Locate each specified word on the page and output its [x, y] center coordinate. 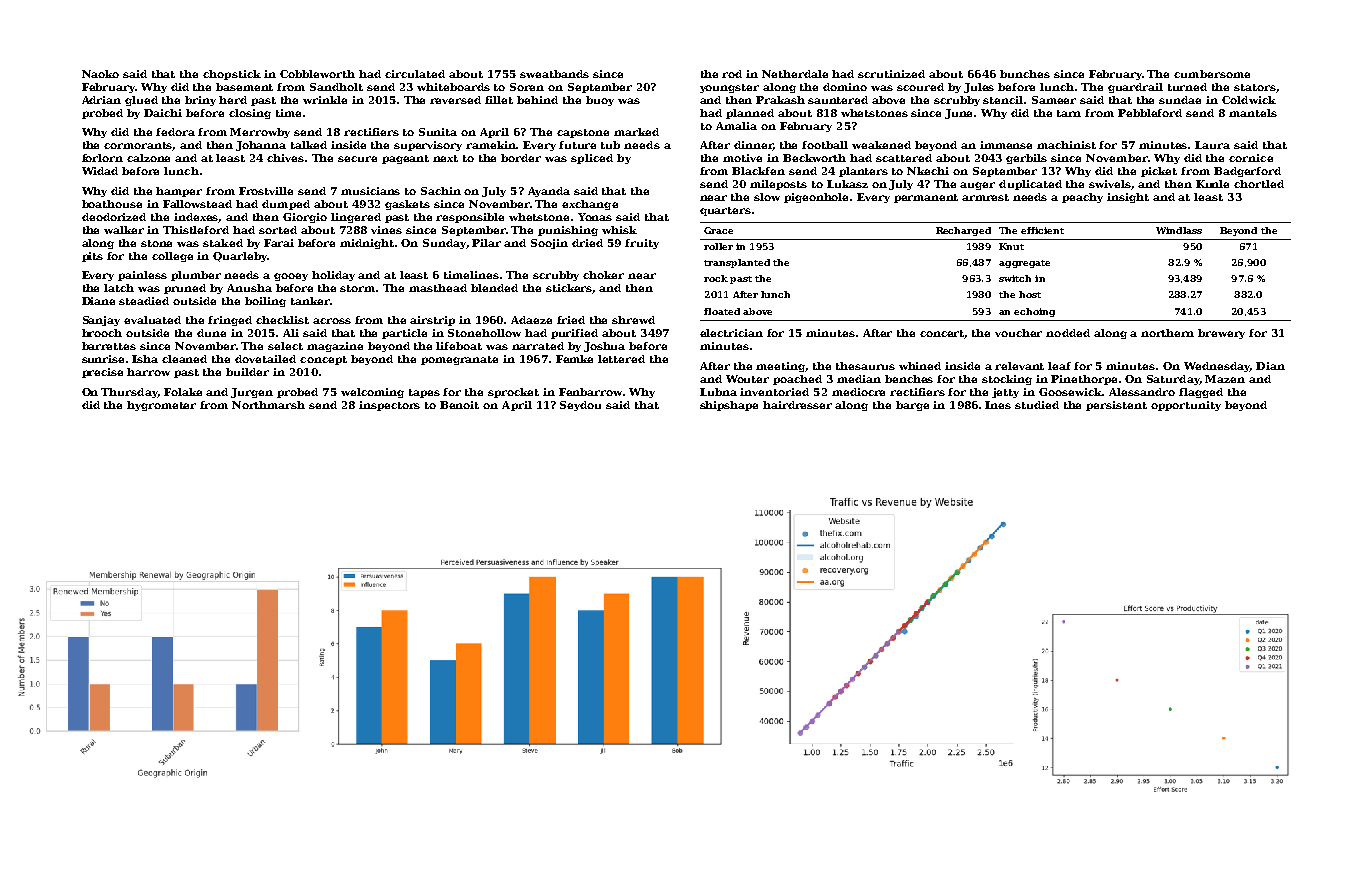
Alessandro [1142, 392]
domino [845, 87]
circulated [415, 74]
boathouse [112, 204]
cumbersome [1212, 74]
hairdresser [797, 405]
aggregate [1024, 264]
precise [102, 373]
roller [718, 246]
